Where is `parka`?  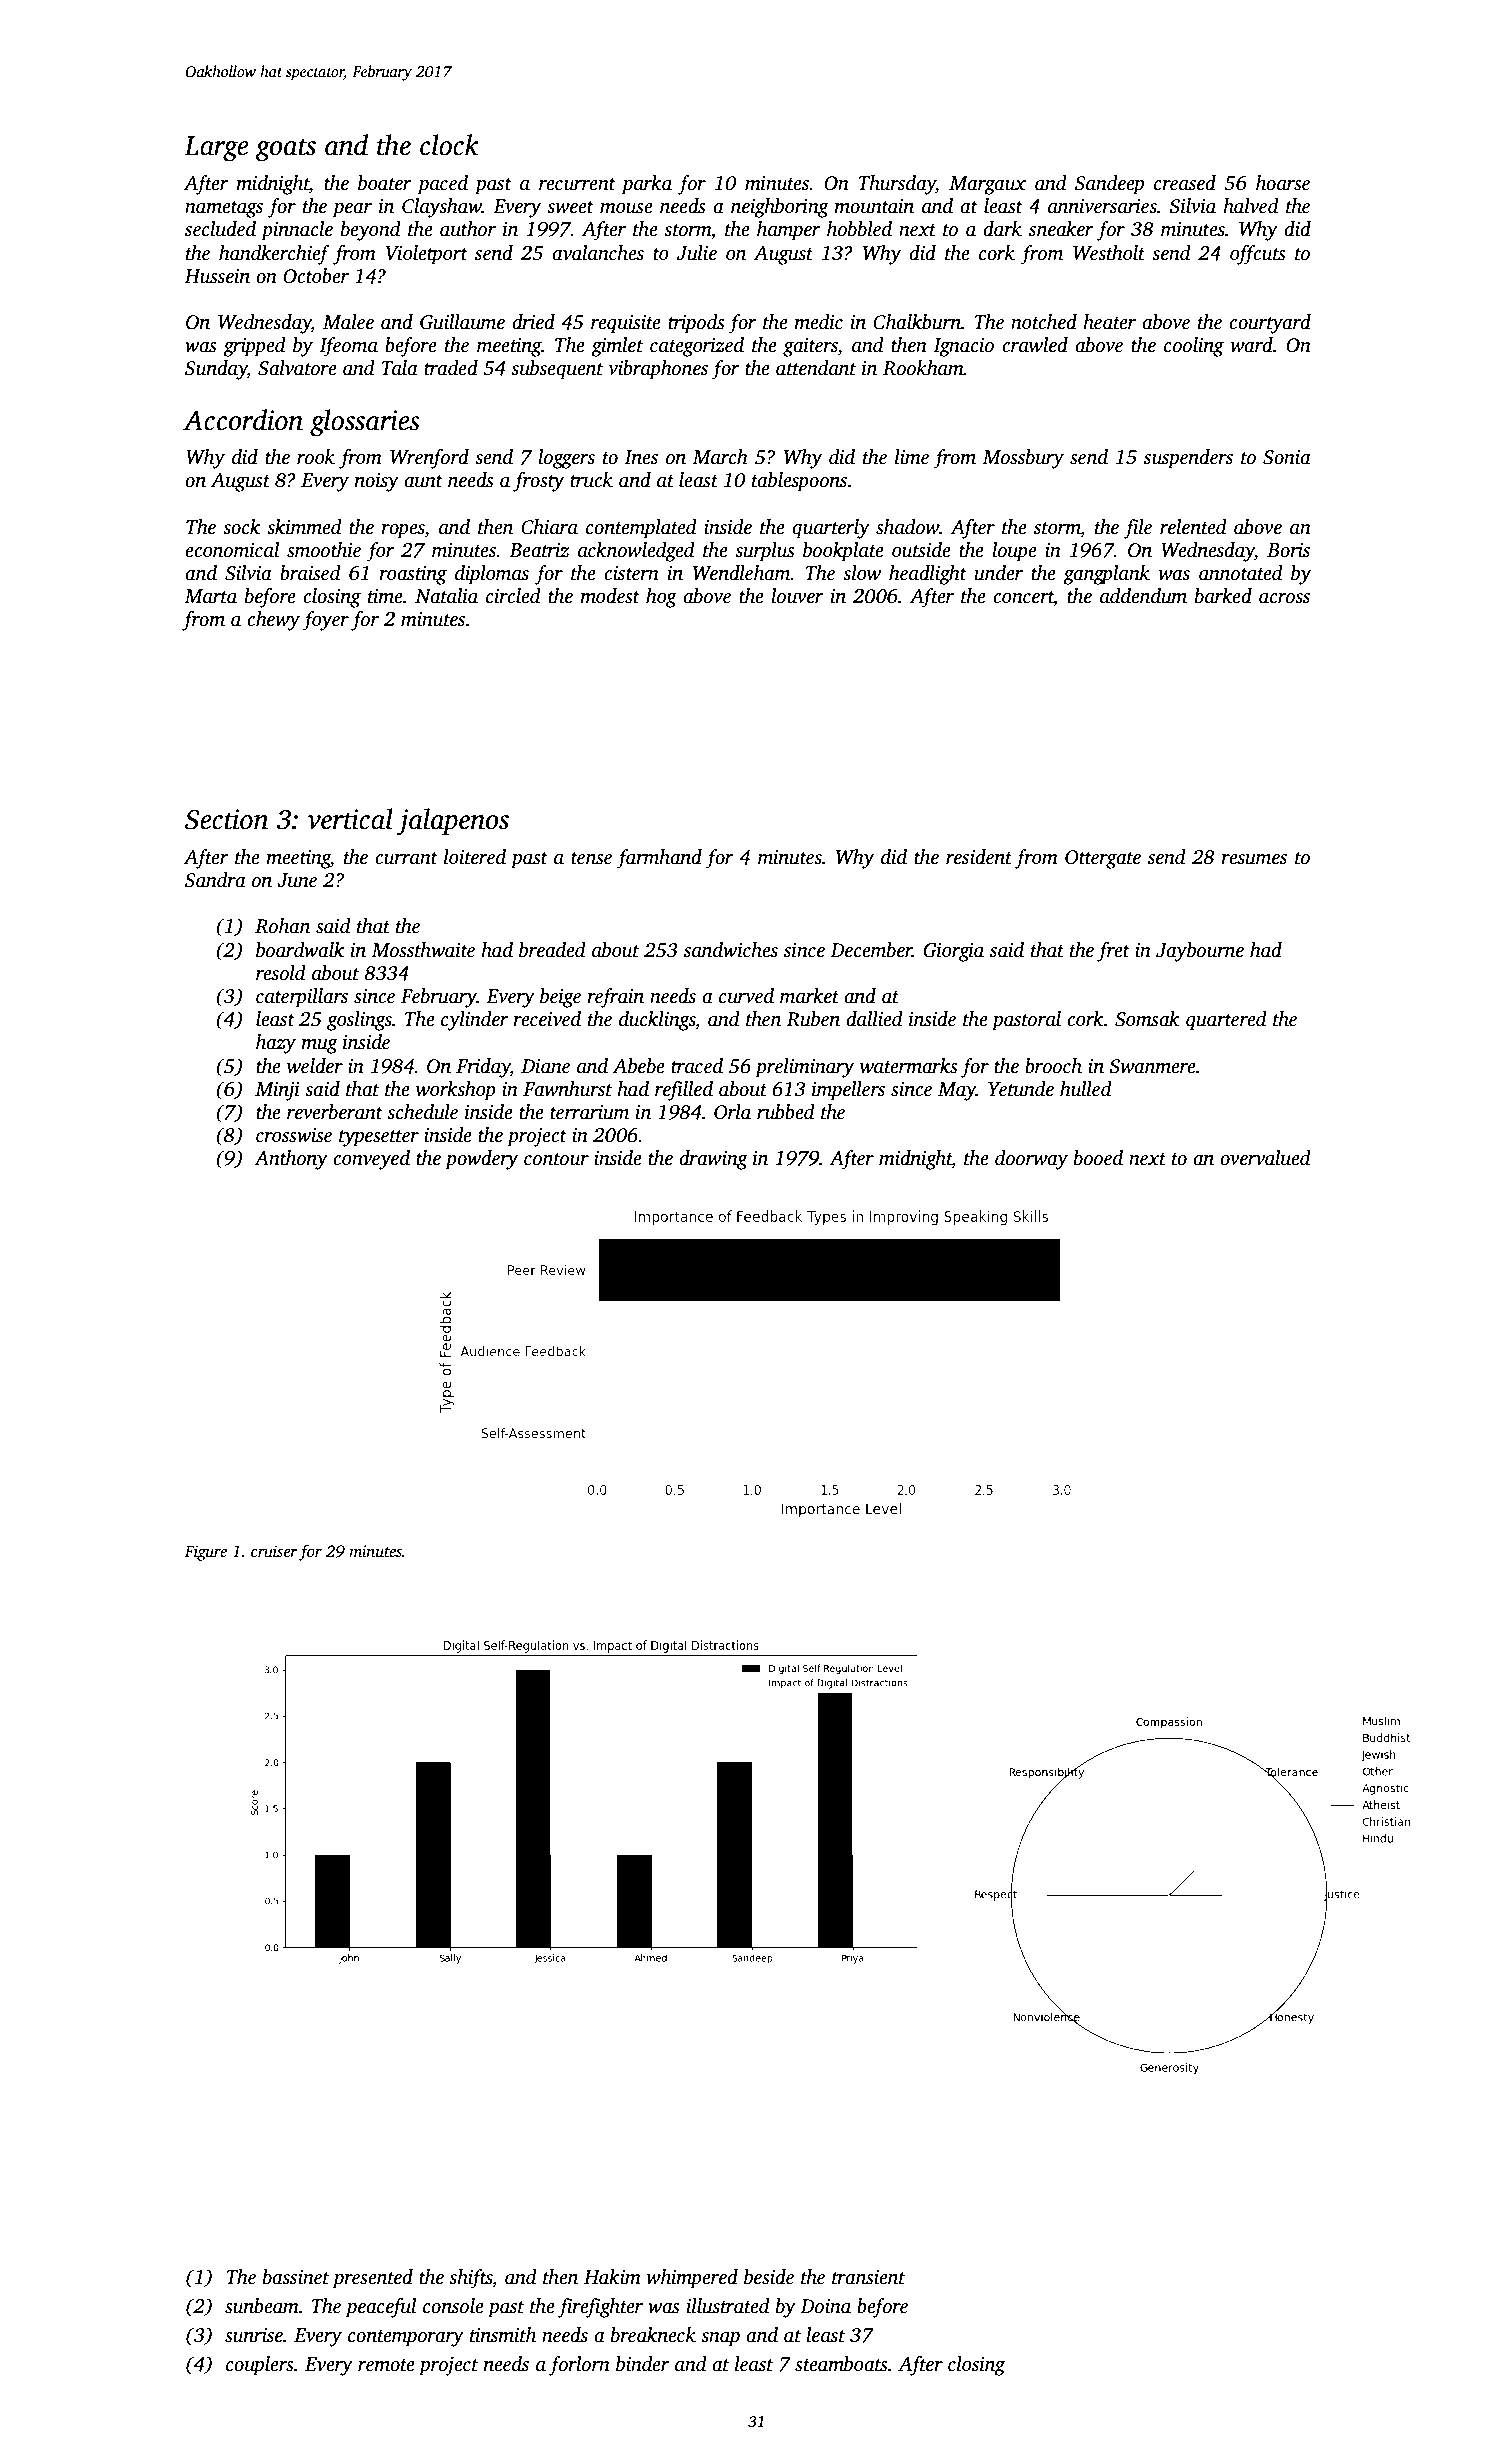
parka is located at coordinates (646, 185).
